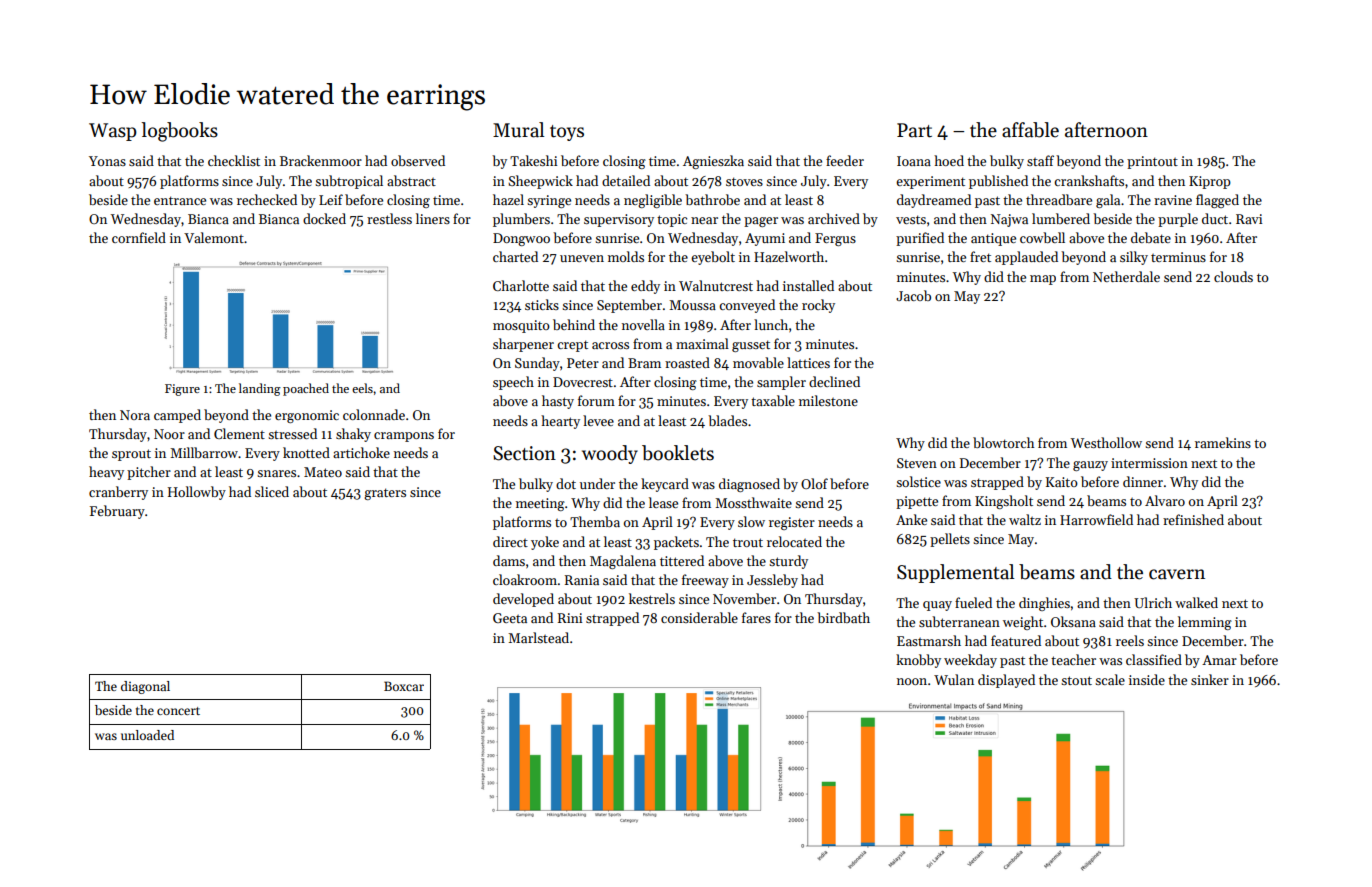 This image has height=887, width=1372. Describe the element at coordinates (772, 581) in the image. I see `Jessleby` at that location.
